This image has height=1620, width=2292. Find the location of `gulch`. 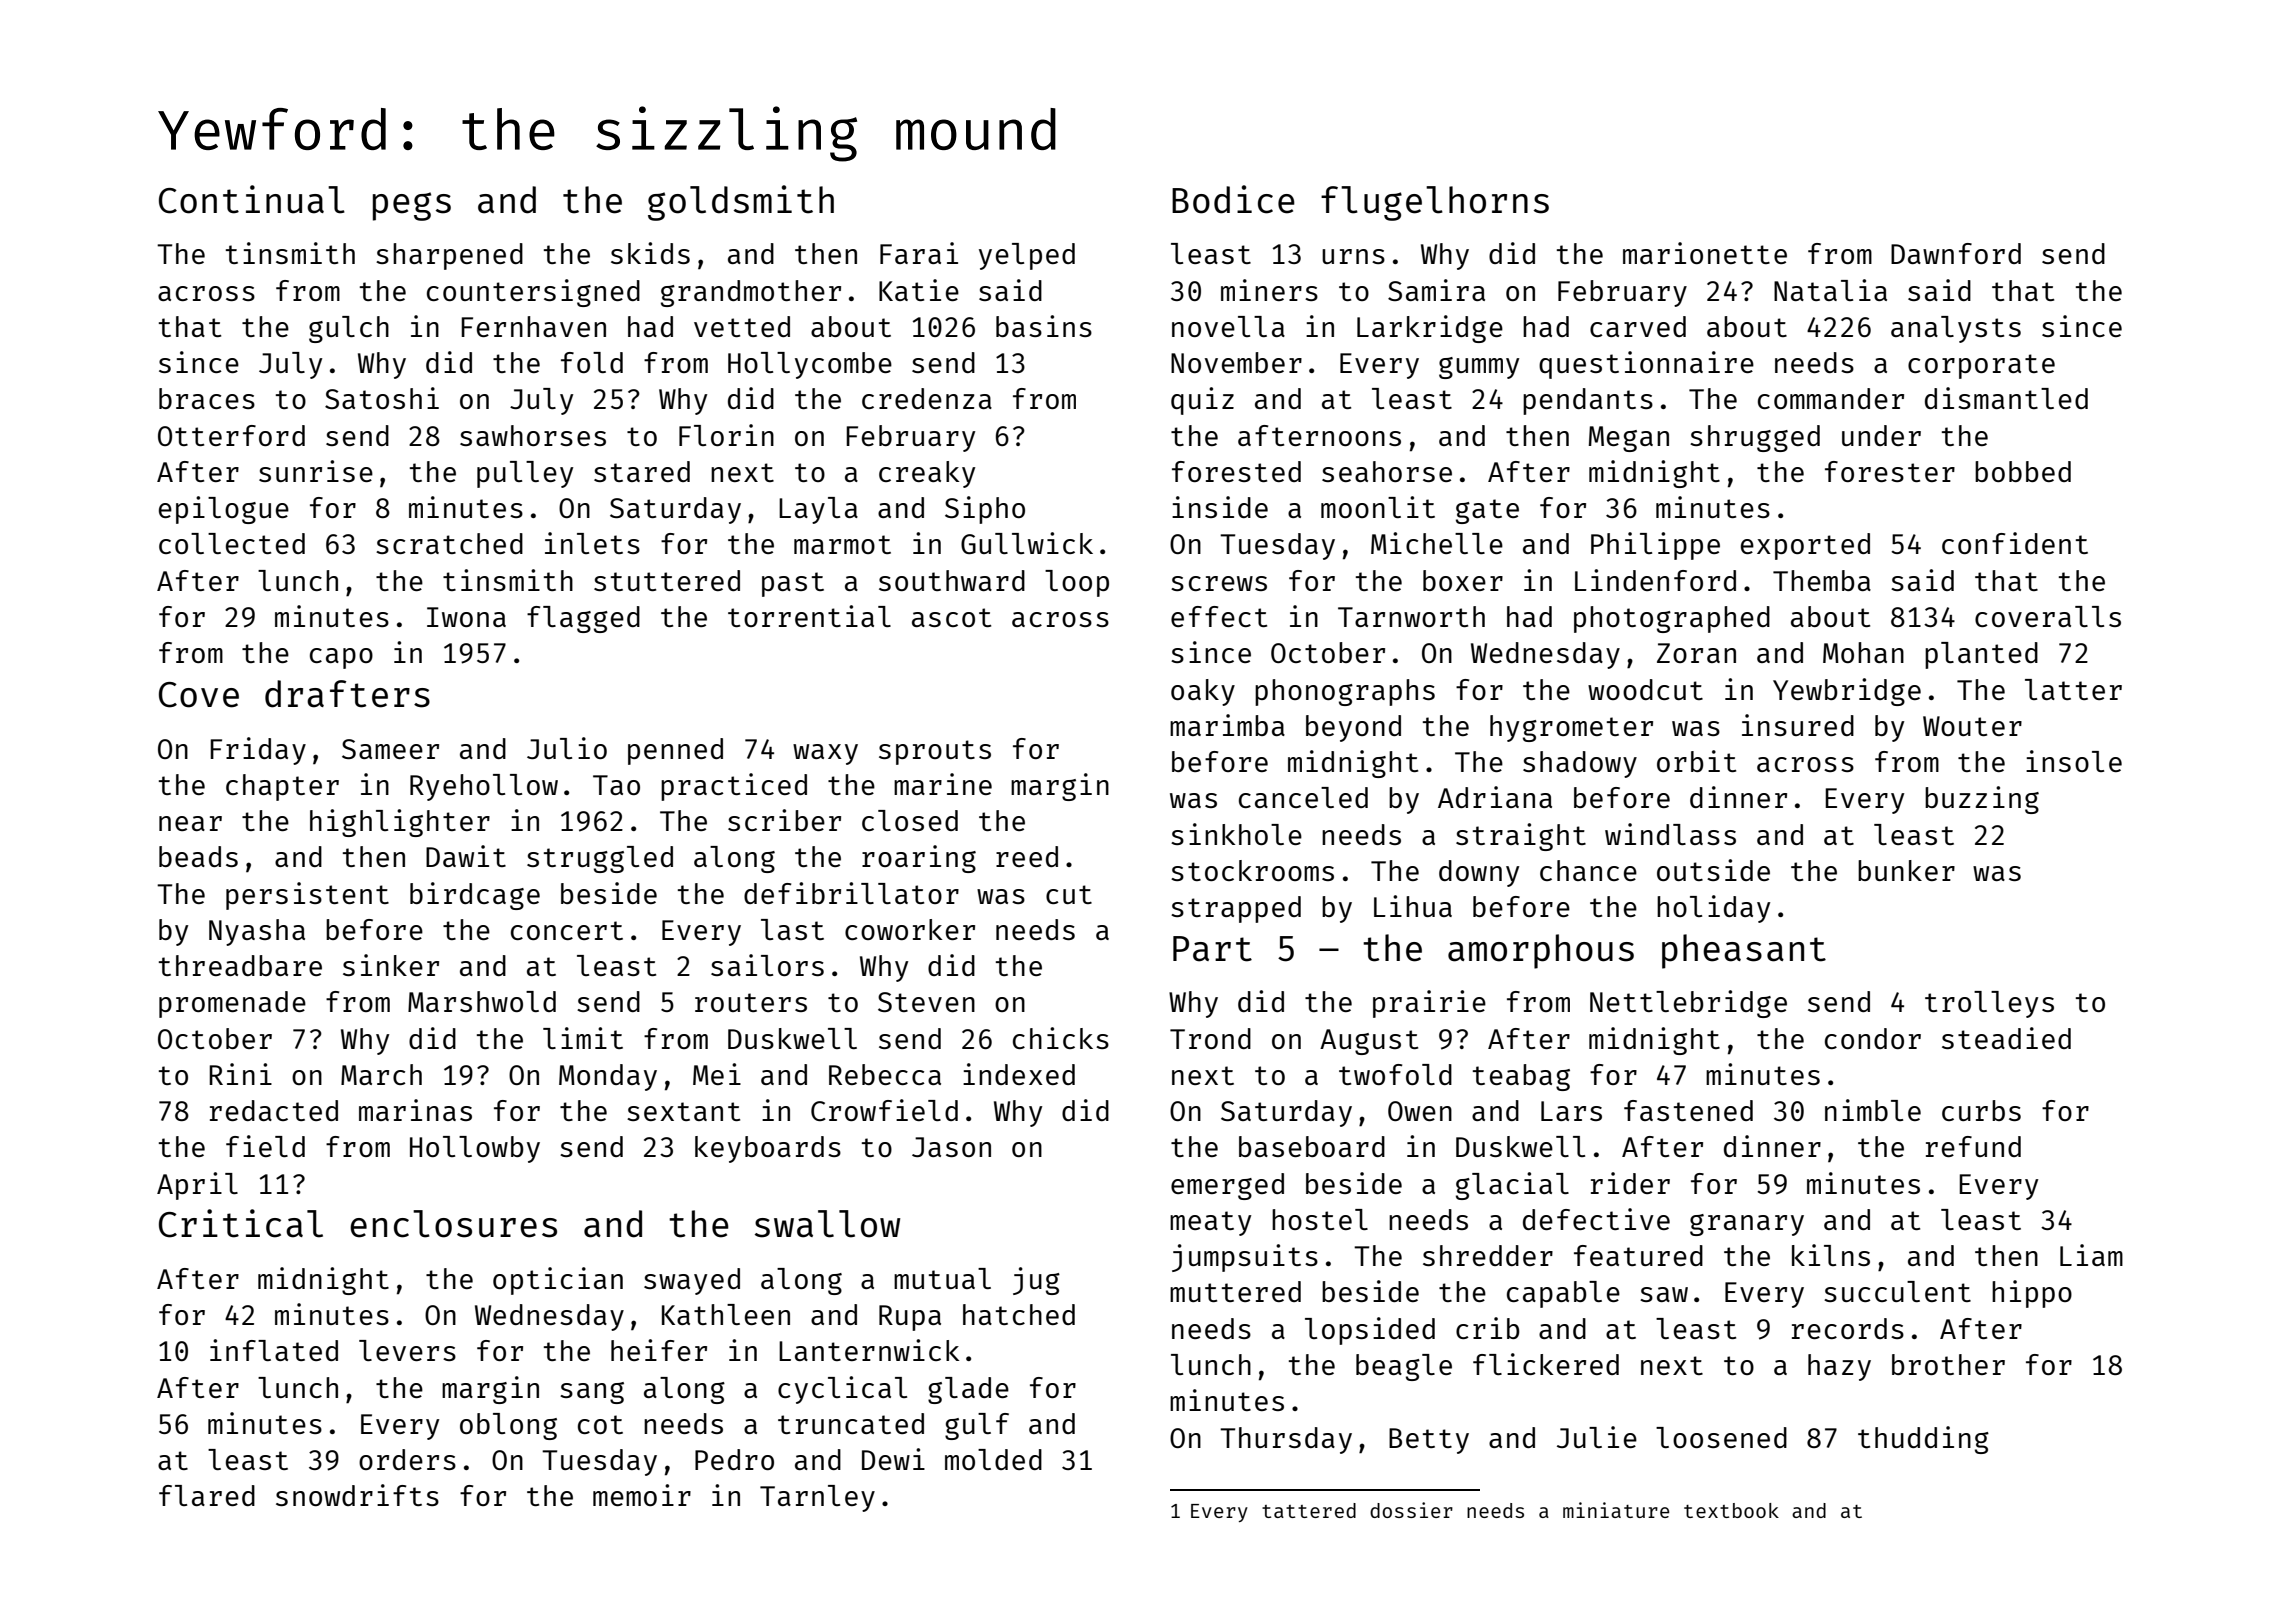

gulch is located at coordinates (349, 329).
